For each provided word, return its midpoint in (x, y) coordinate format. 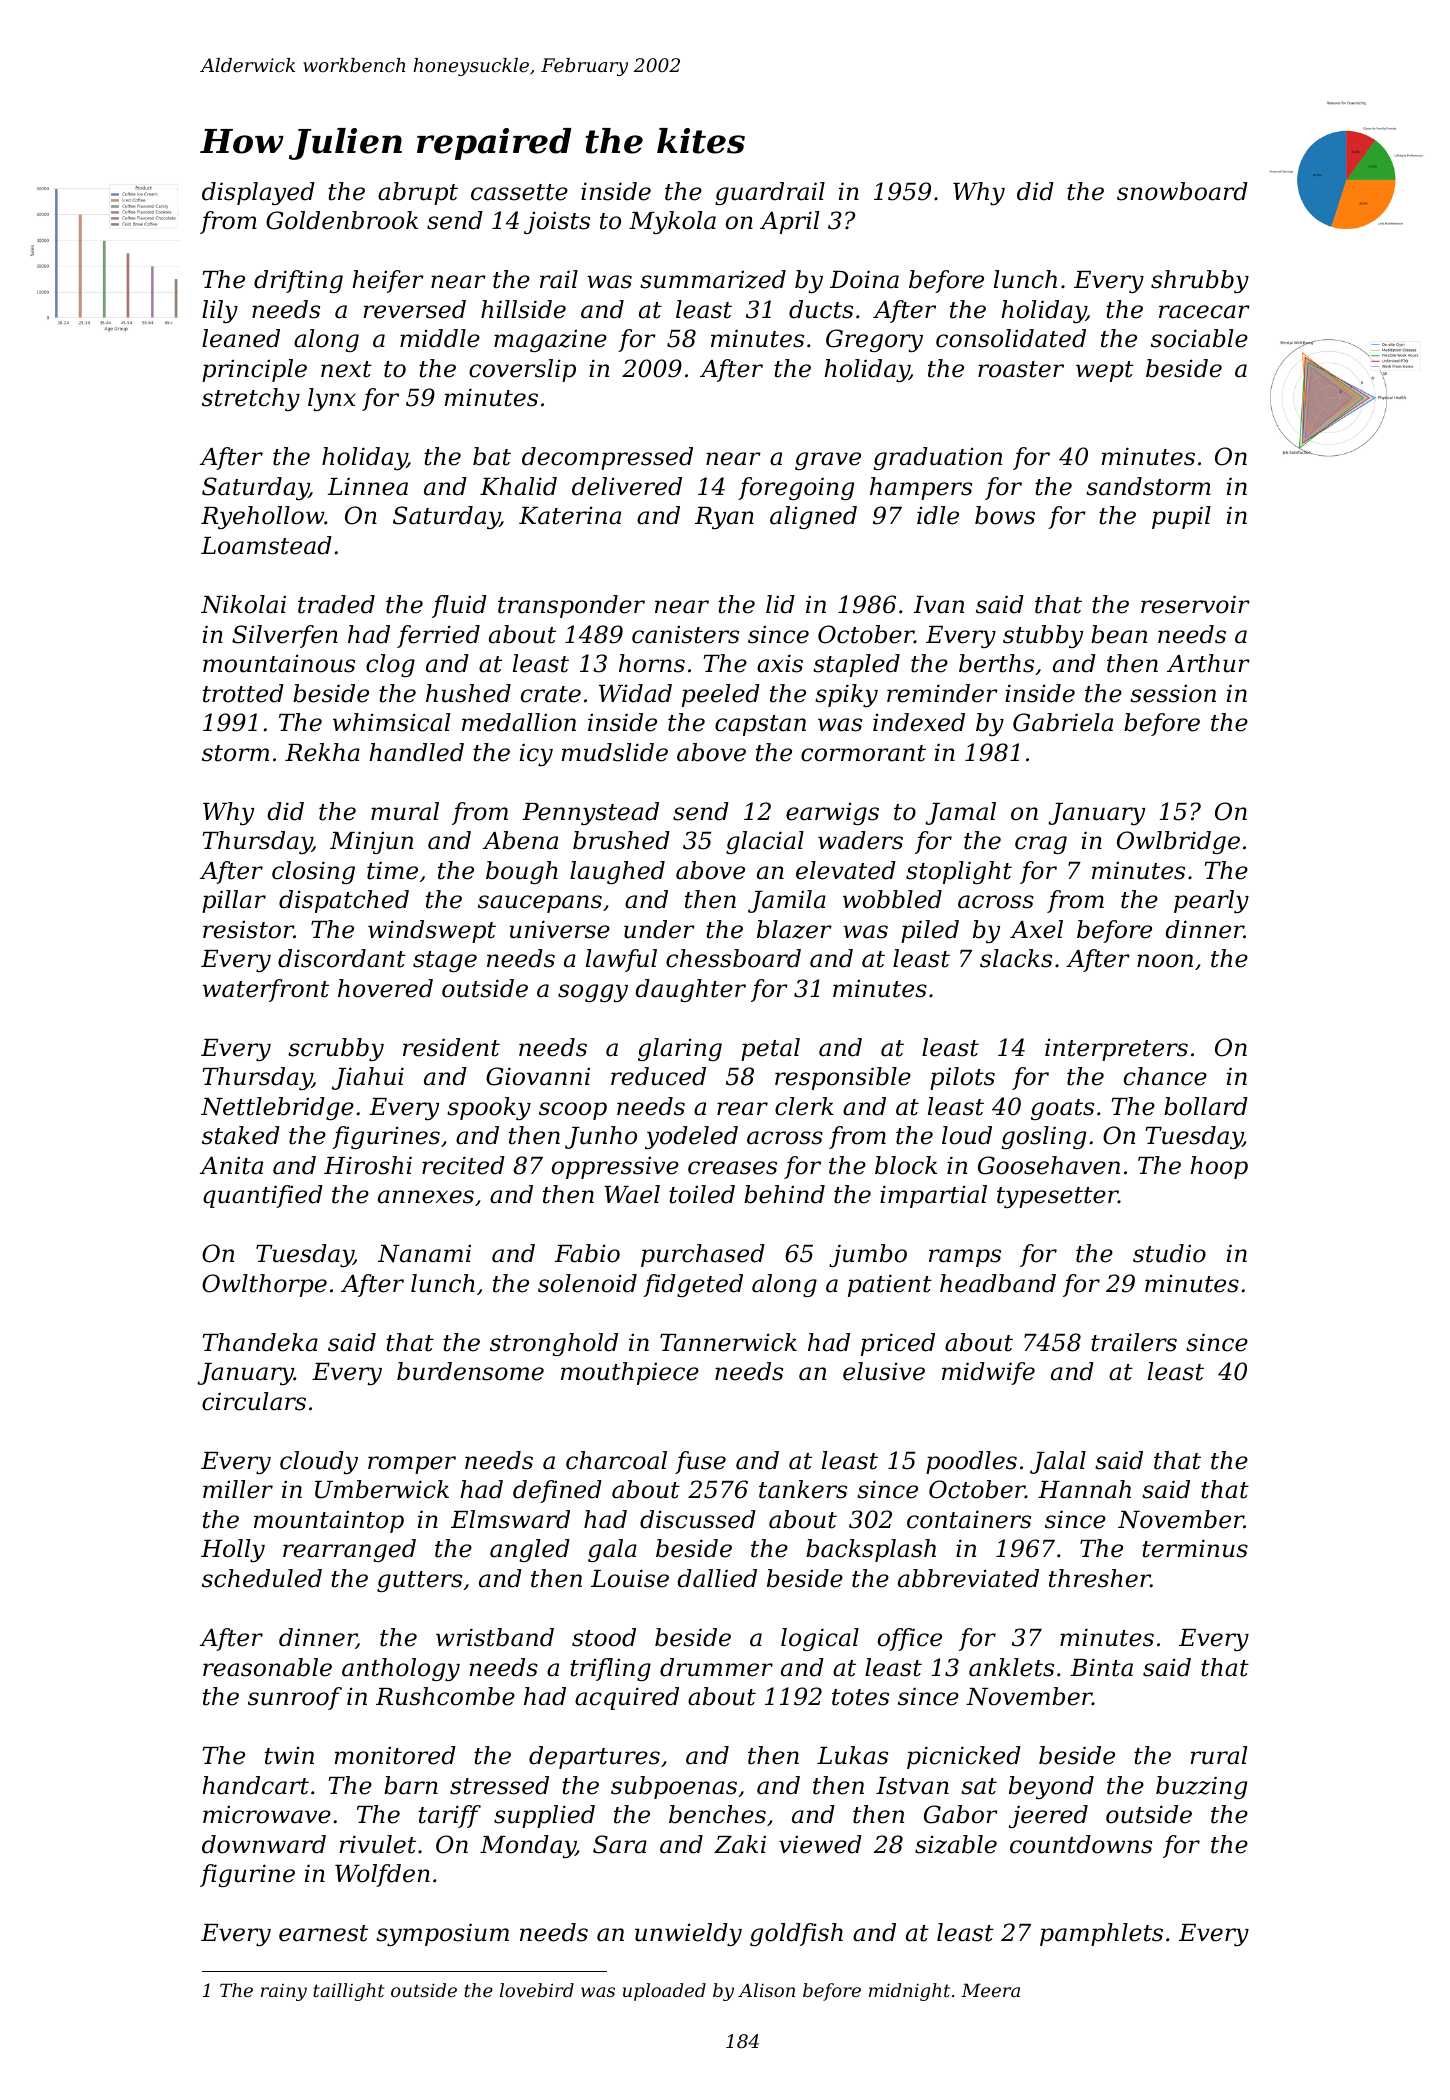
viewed (820, 1844)
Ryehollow (263, 517)
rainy (284, 1992)
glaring (680, 1049)
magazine (550, 341)
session (1173, 694)
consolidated (1011, 338)
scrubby (336, 1049)
